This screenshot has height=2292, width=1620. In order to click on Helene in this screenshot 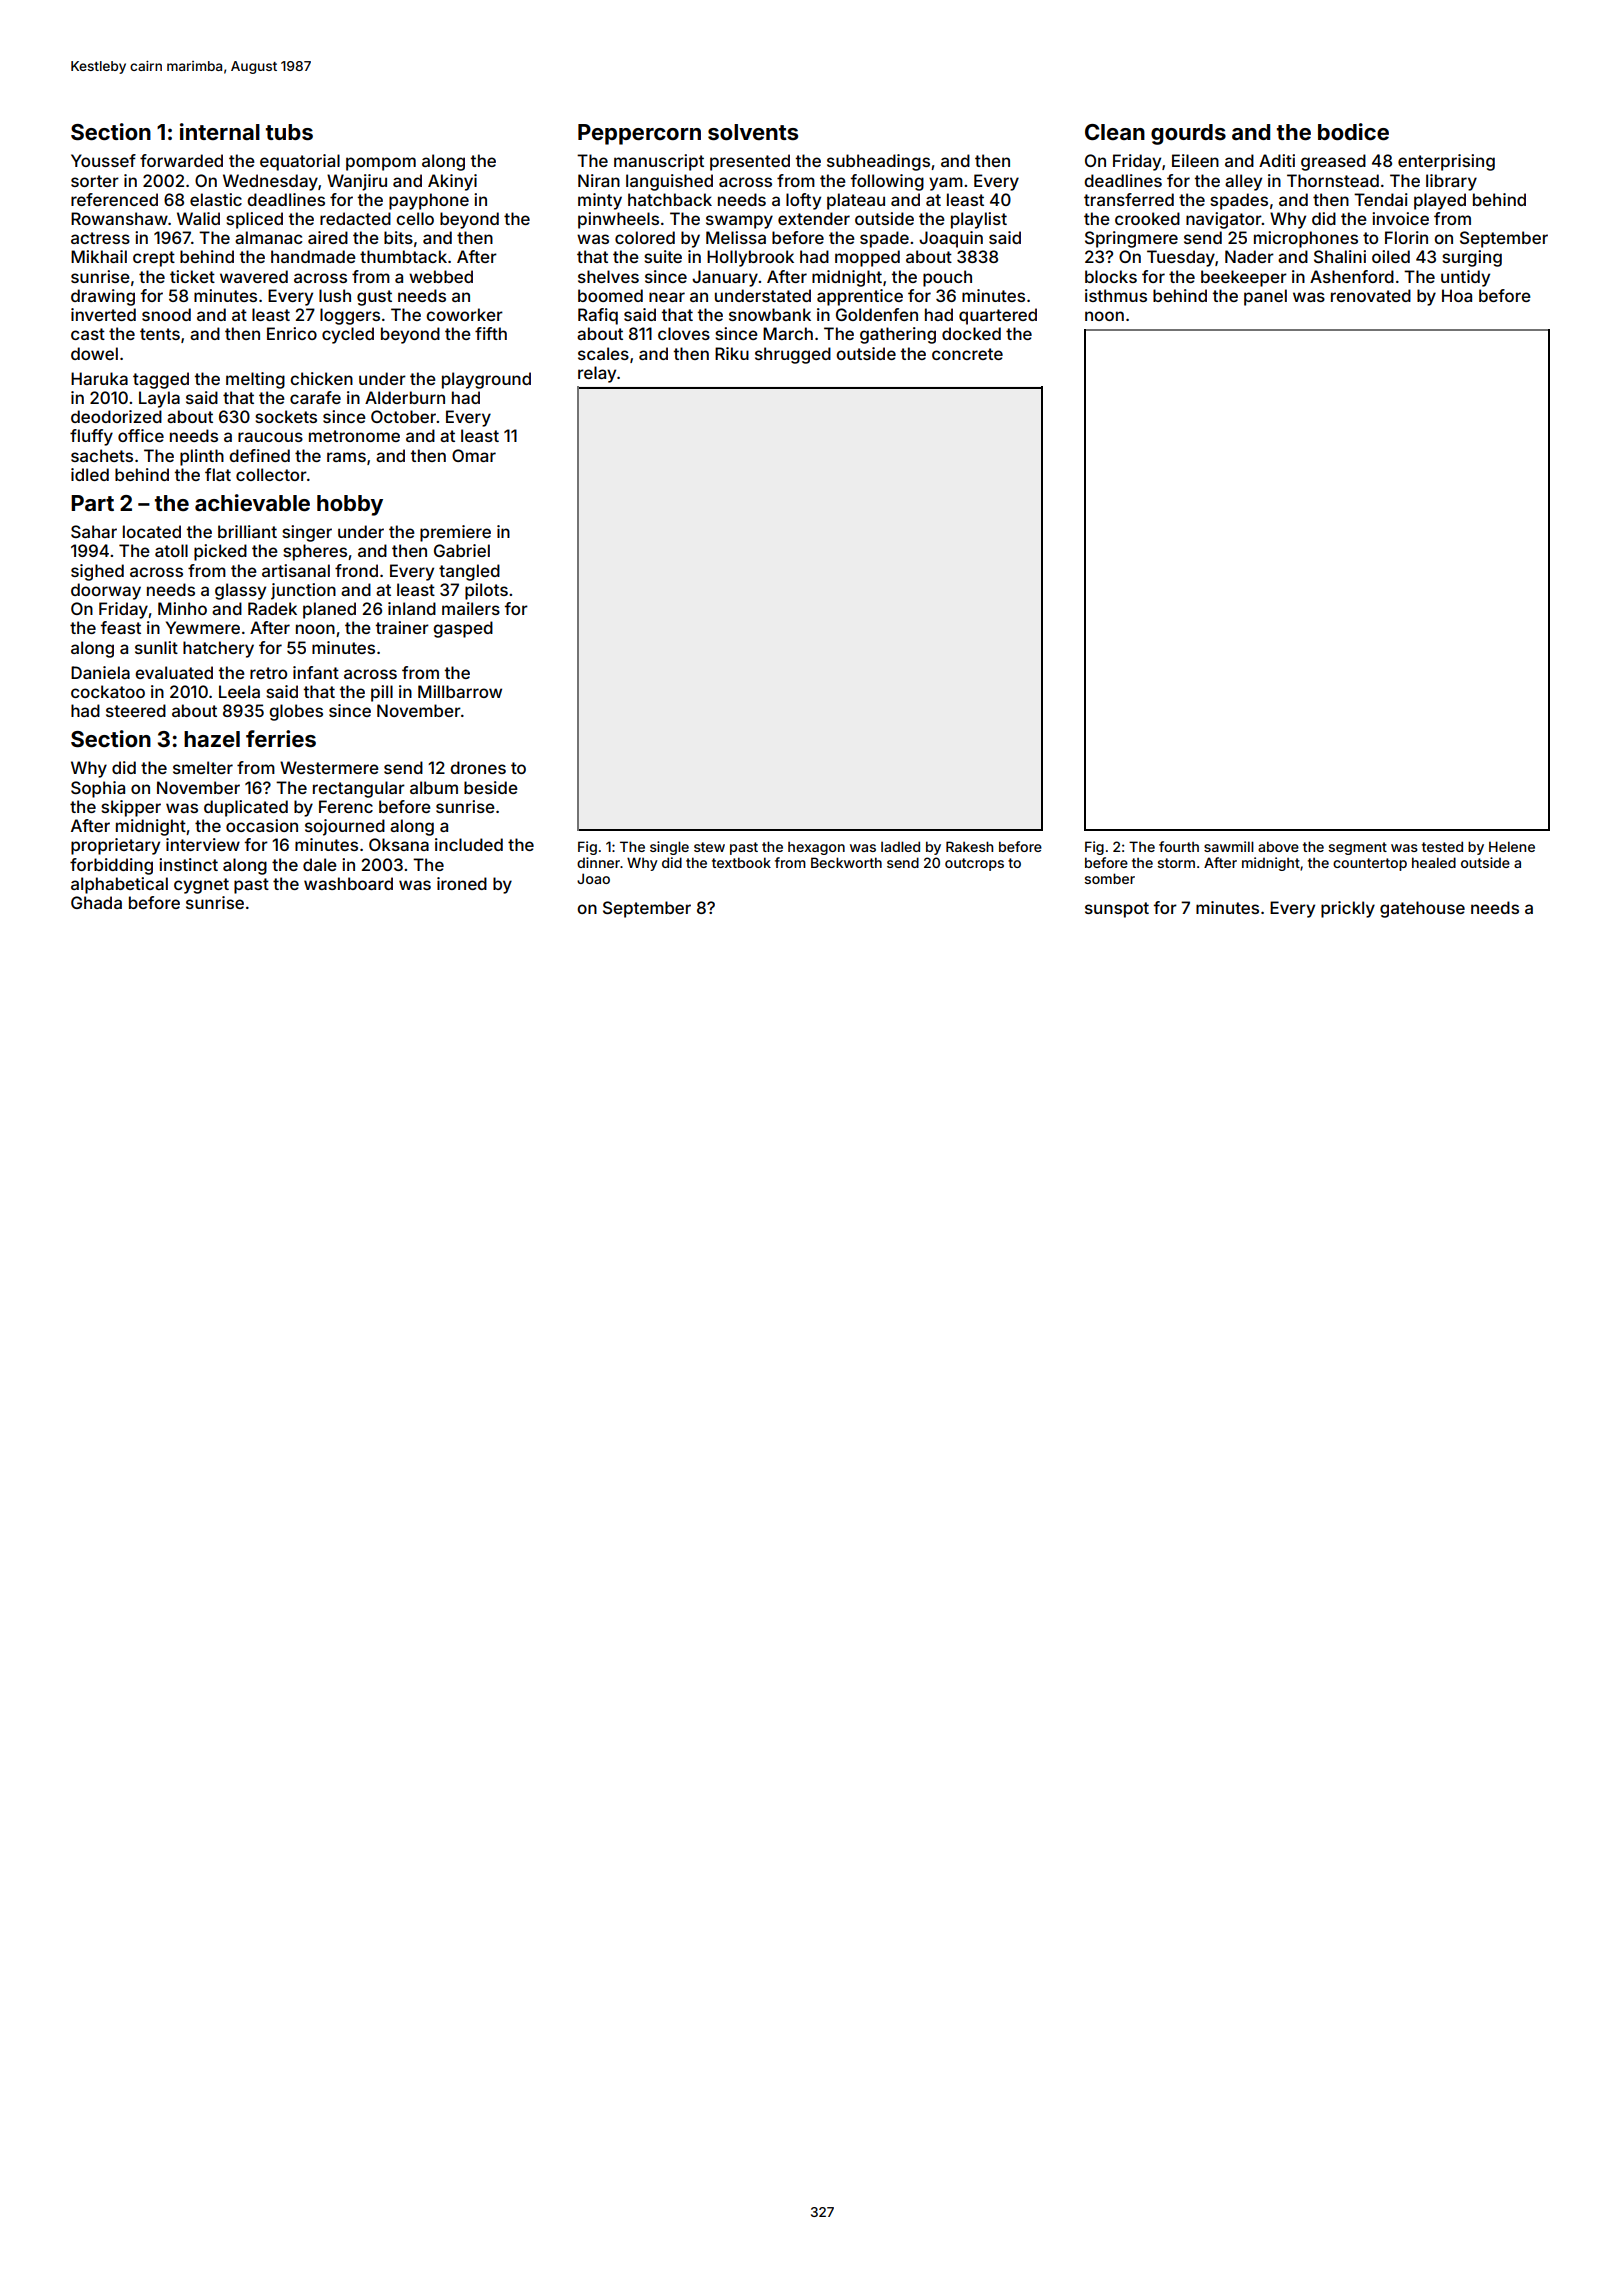, I will do `click(1512, 846)`.
